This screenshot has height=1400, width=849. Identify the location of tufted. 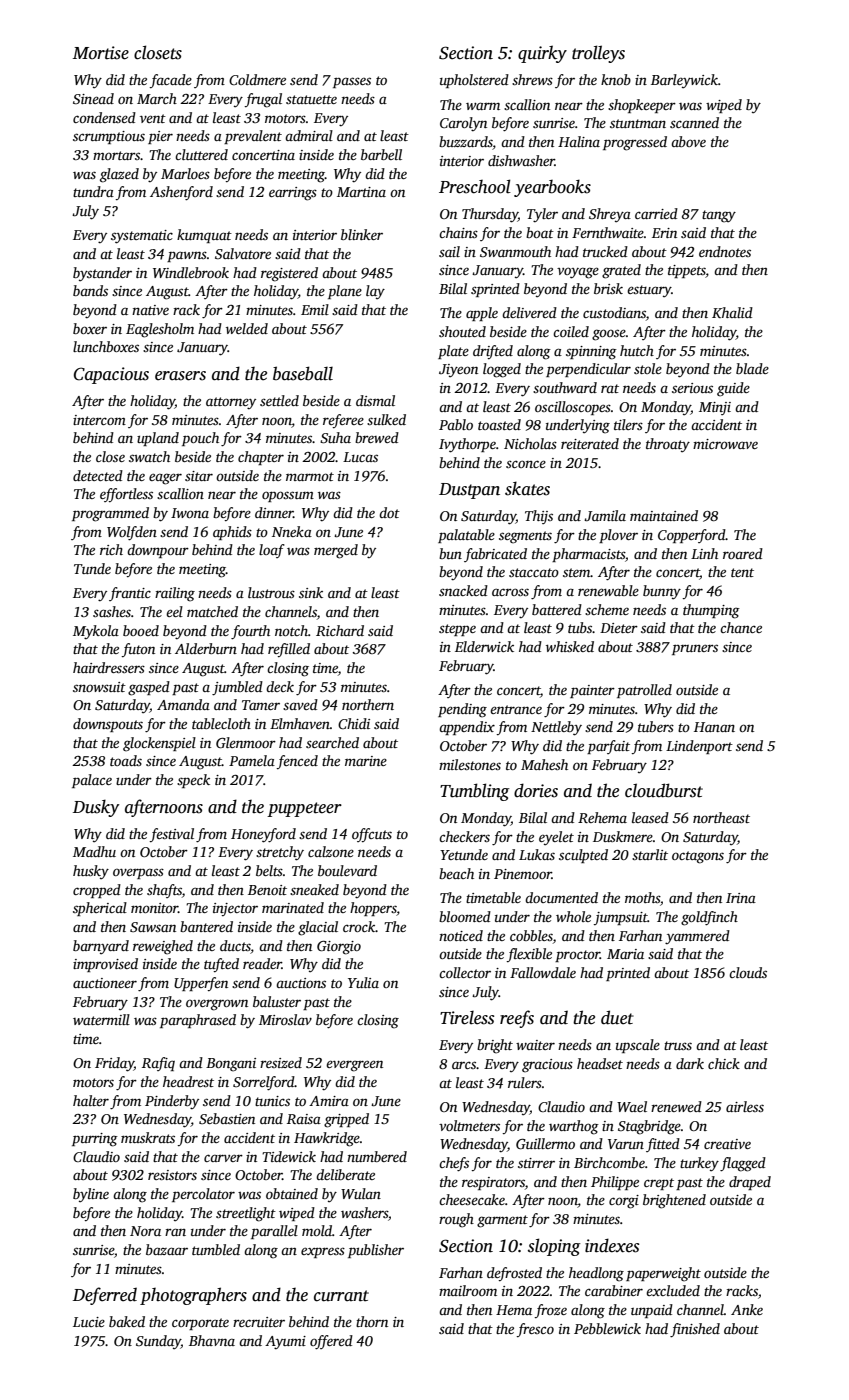
(221, 965).
